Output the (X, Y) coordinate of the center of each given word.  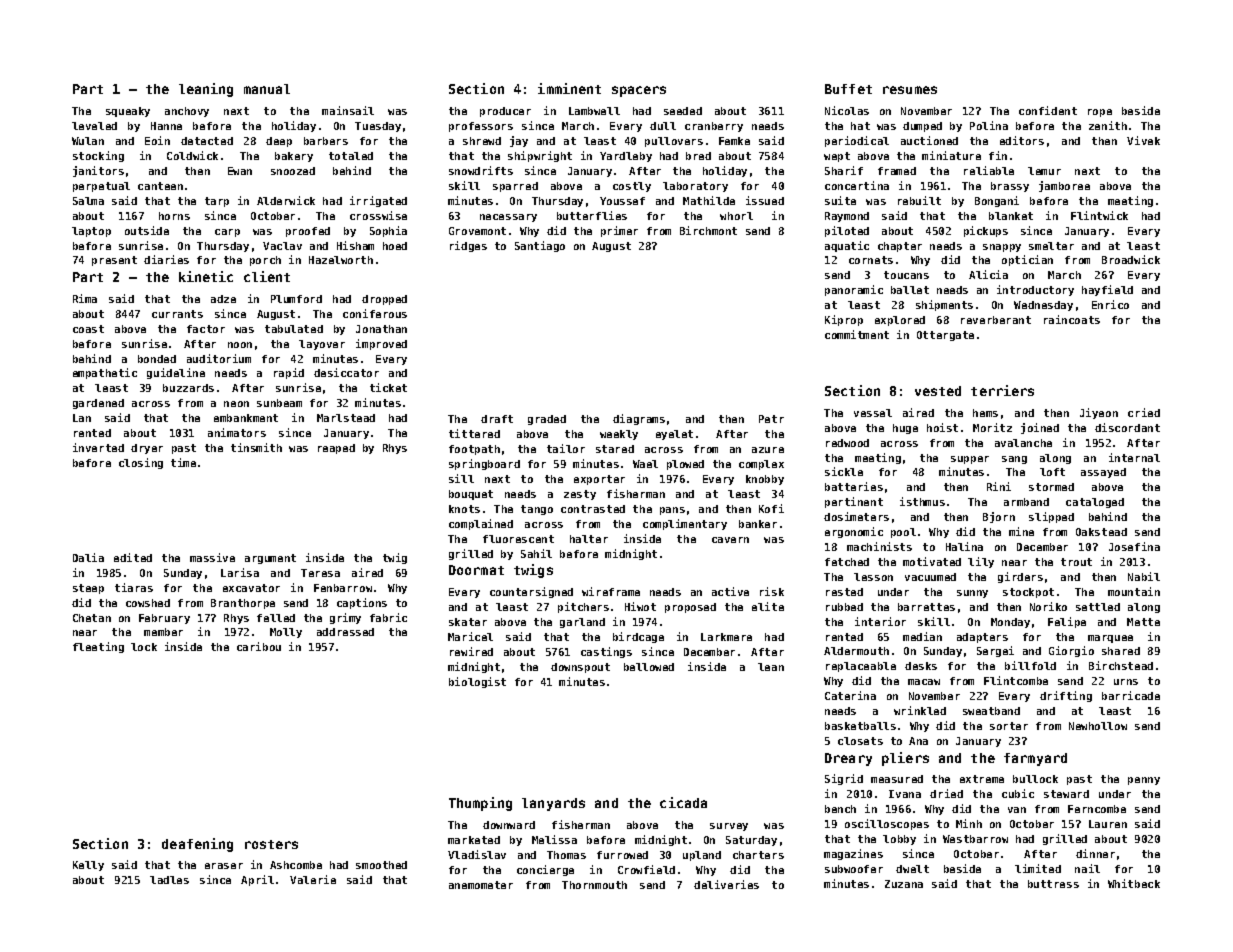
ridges (468, 246)
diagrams (639, 419)
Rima (85, 298)
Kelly (88, 866)
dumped (922, 127)
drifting (1066, 696)
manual (267, 89)
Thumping (480, 804)
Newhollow (1098, 726)
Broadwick (1131, 259)
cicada (683, 802)
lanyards (553, 804)
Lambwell (594, 111)
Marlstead (346, 418)
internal (1134, 457)
